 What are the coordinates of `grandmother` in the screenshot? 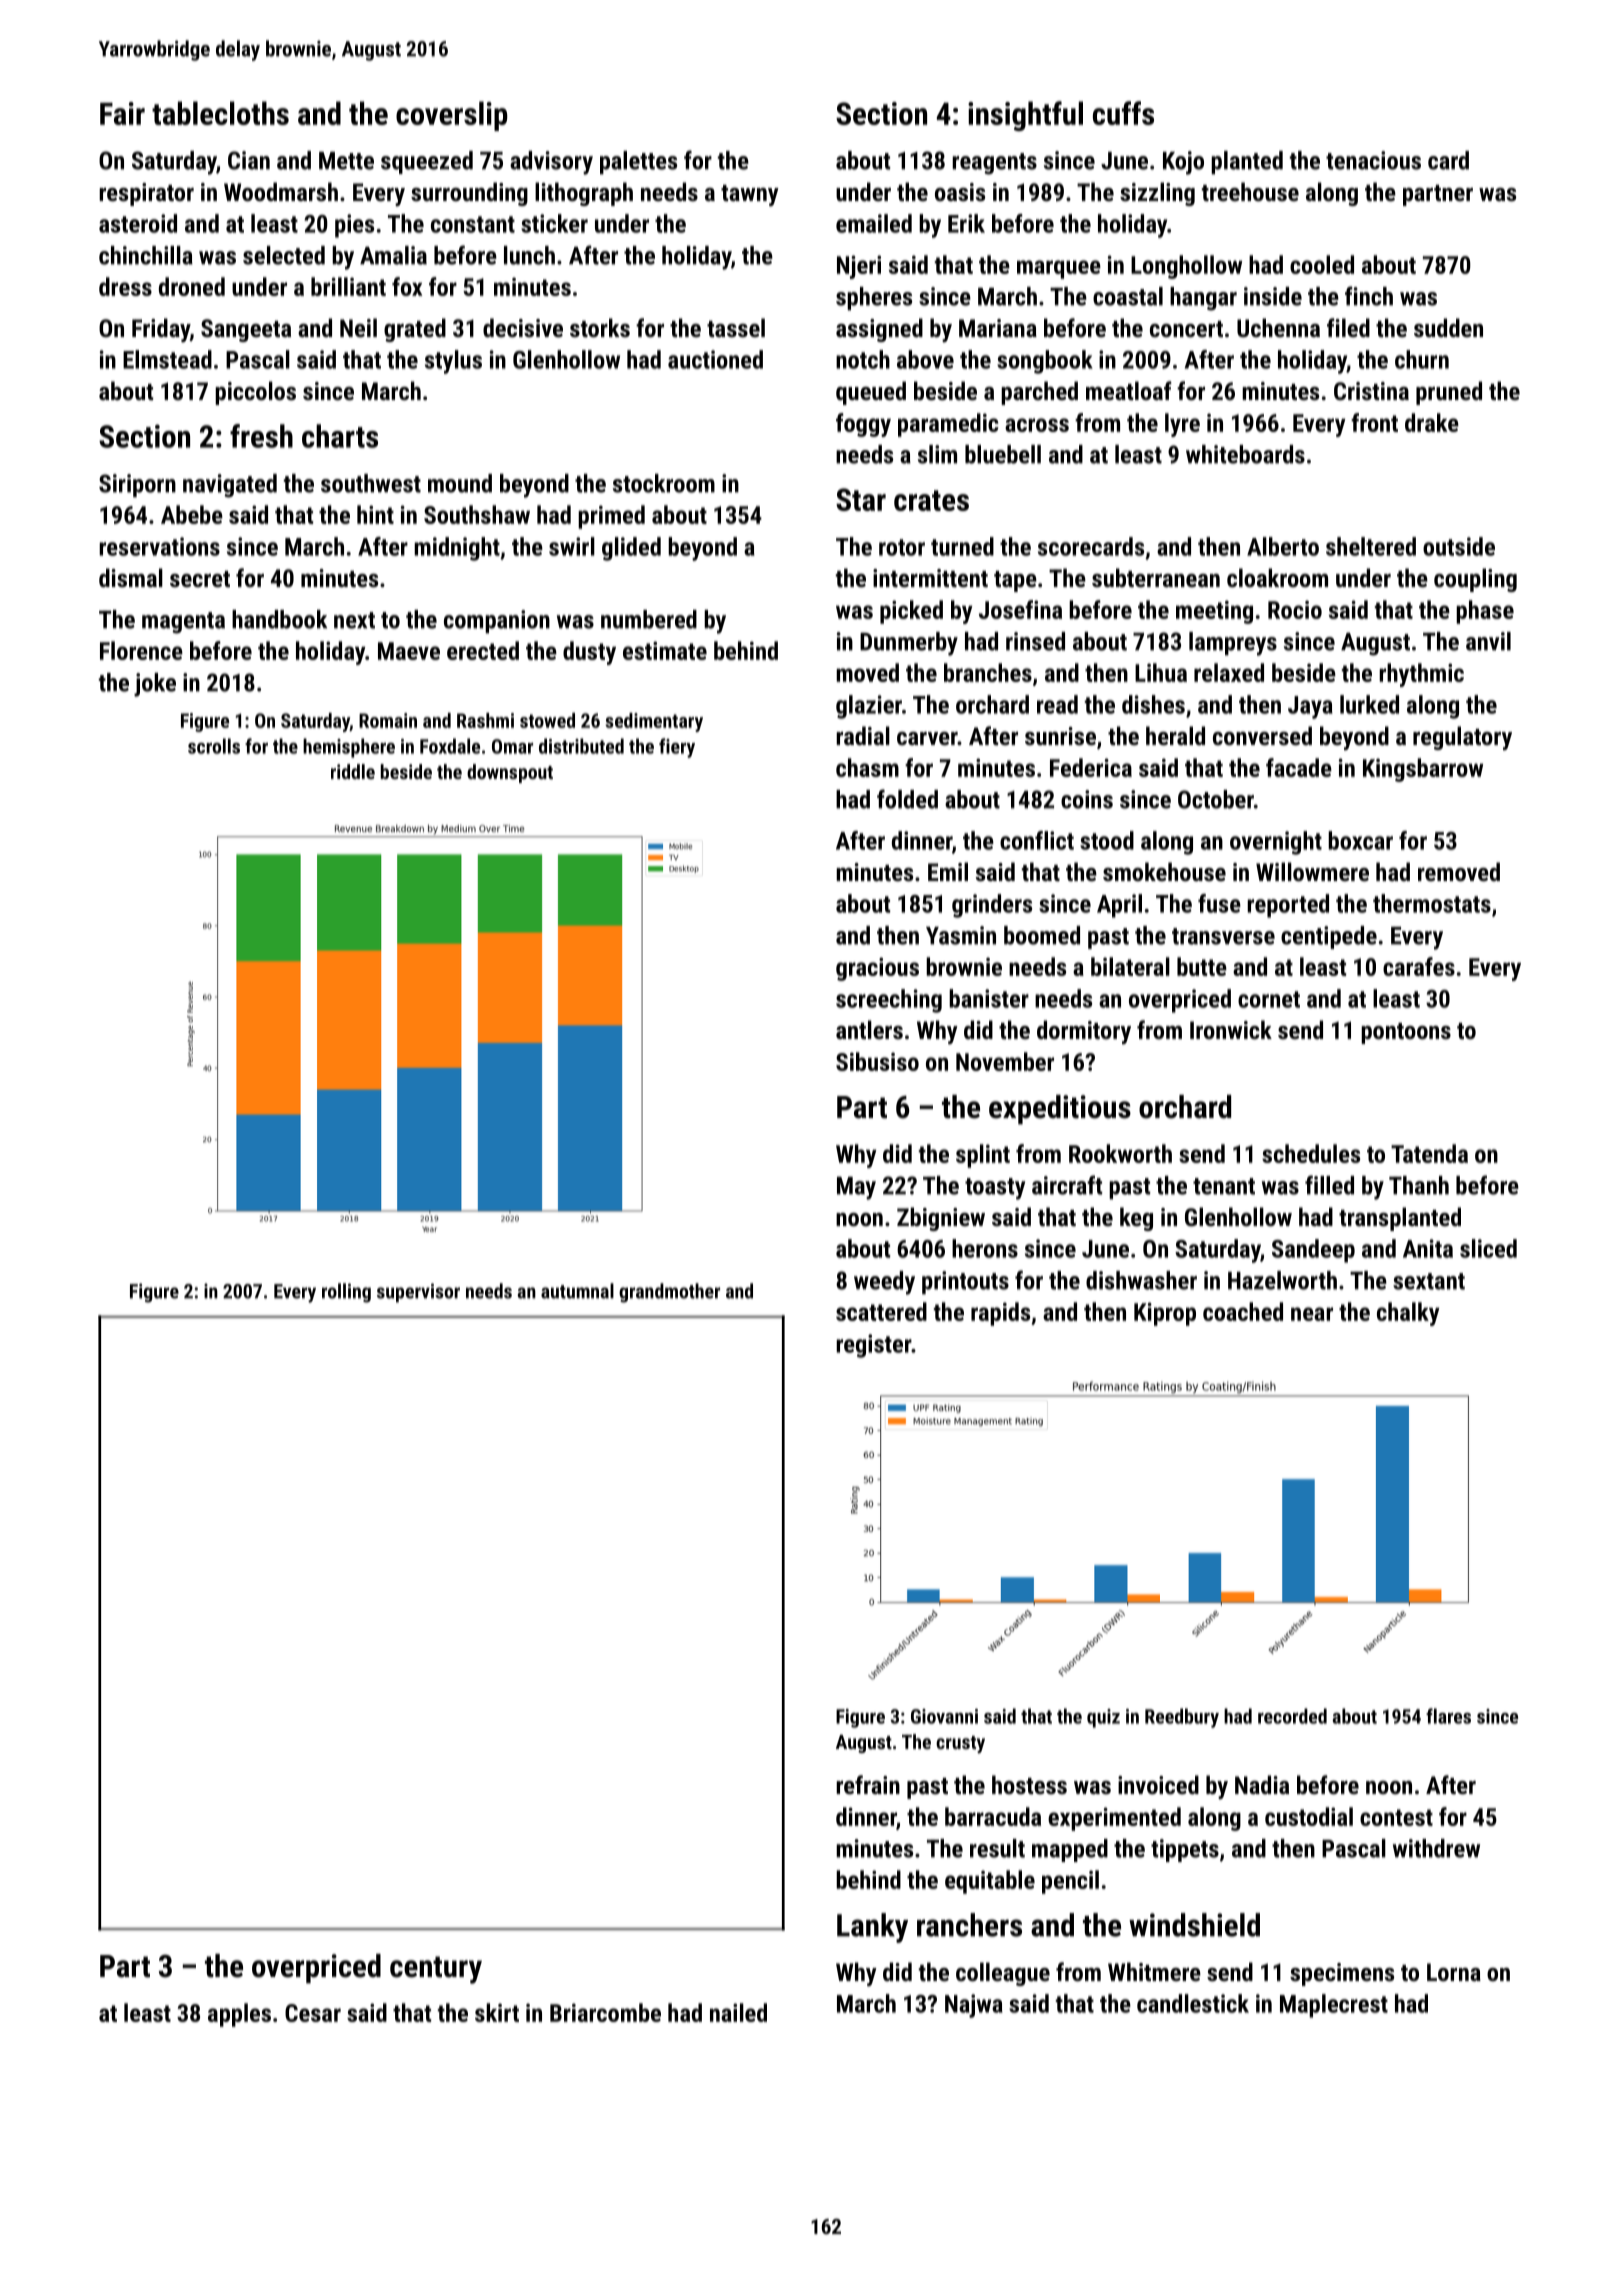 It's located at (669, 1293).
